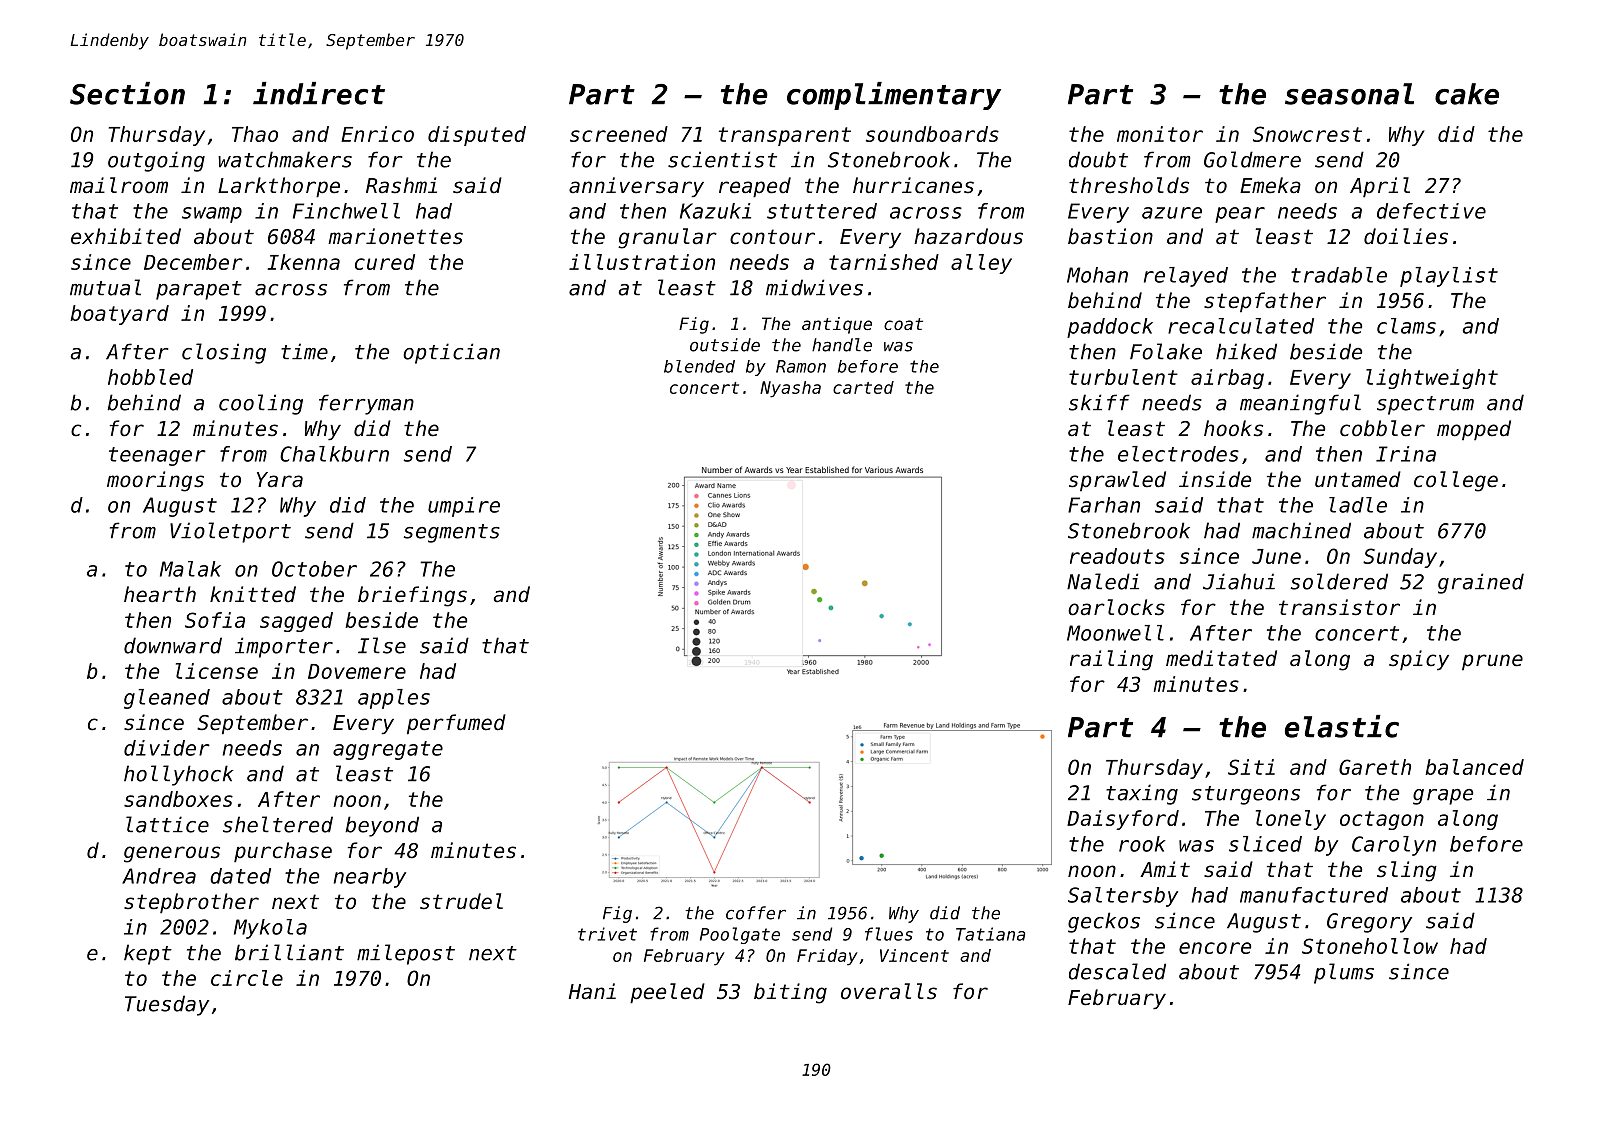 This image has width=1603, height=1133. Describe the element at coordinates (155, 481) in the image. I see `moorings` at that location.
